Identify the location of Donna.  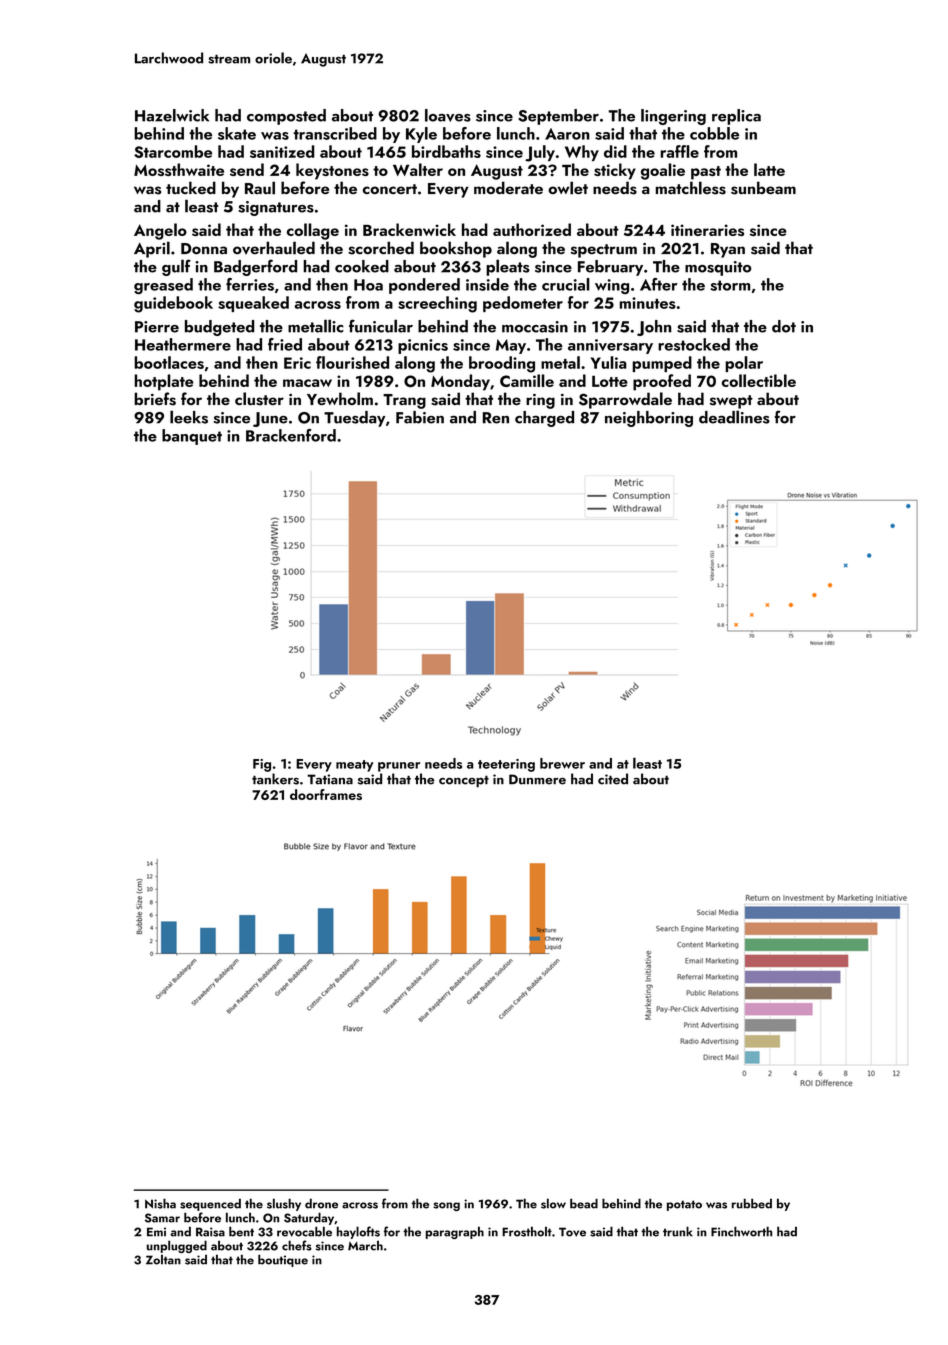
(204, 248).
